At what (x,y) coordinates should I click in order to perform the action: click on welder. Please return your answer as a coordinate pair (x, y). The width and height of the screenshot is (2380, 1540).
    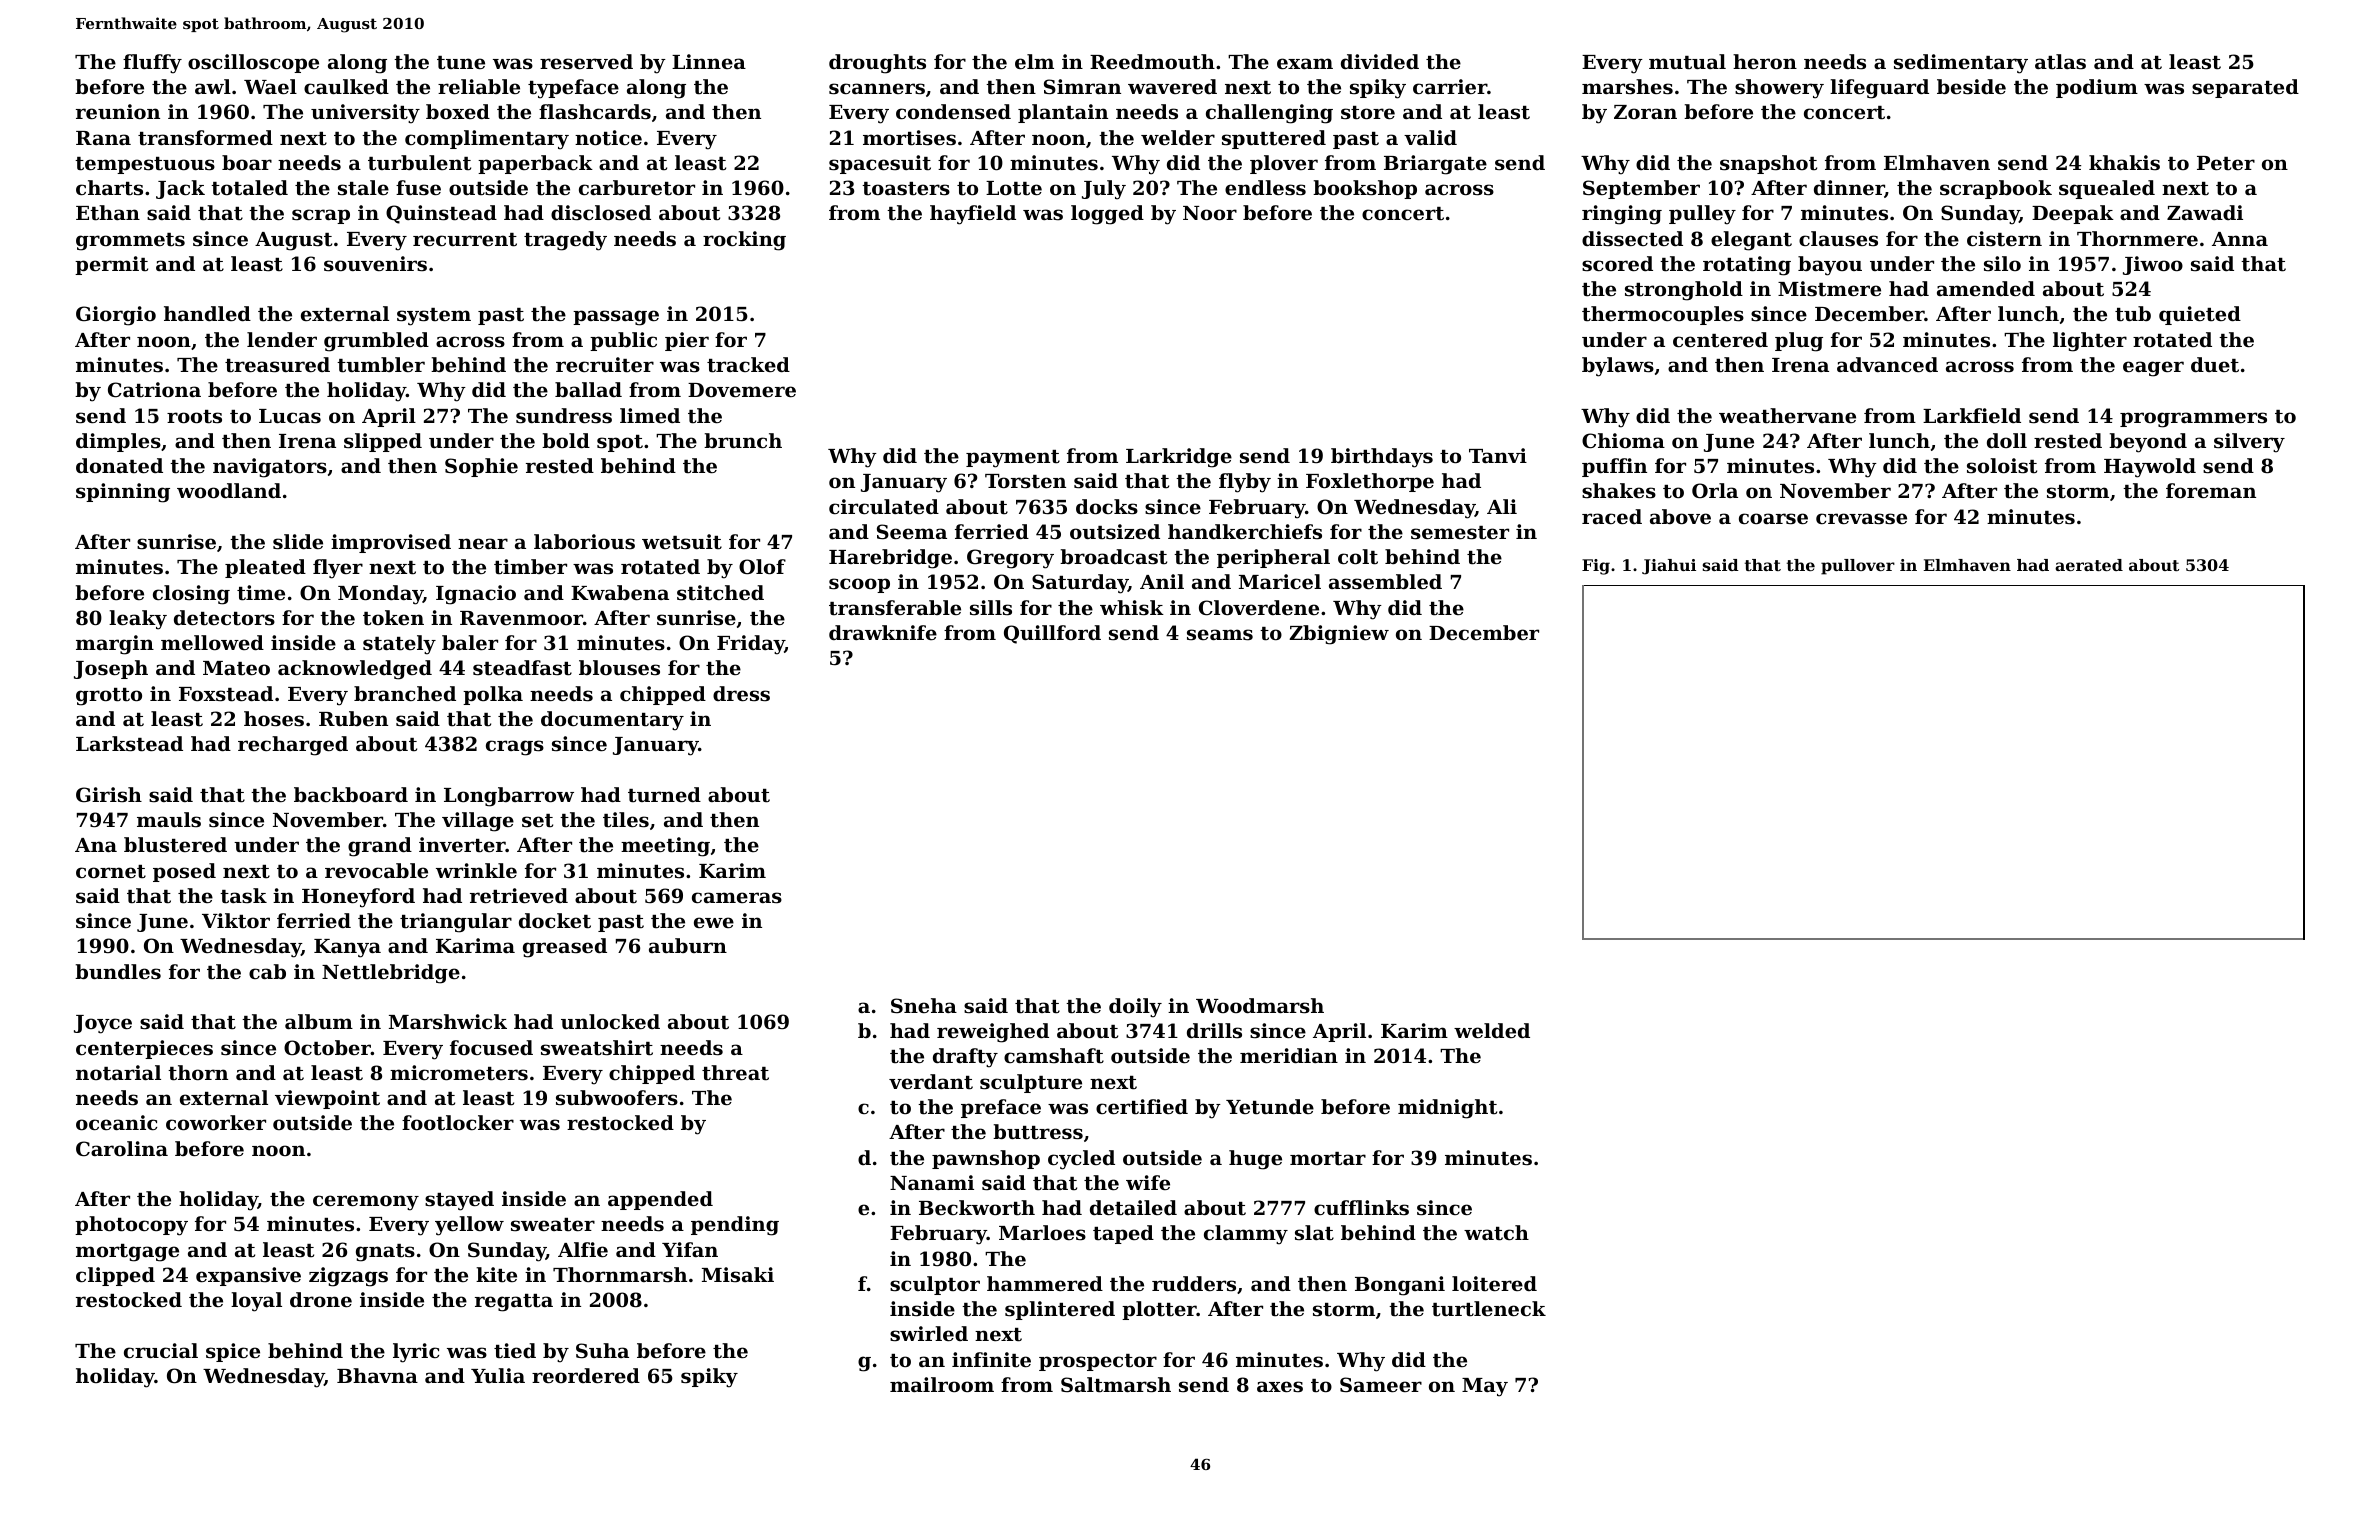
    Looking at the image, I should click on (1178, 137).
